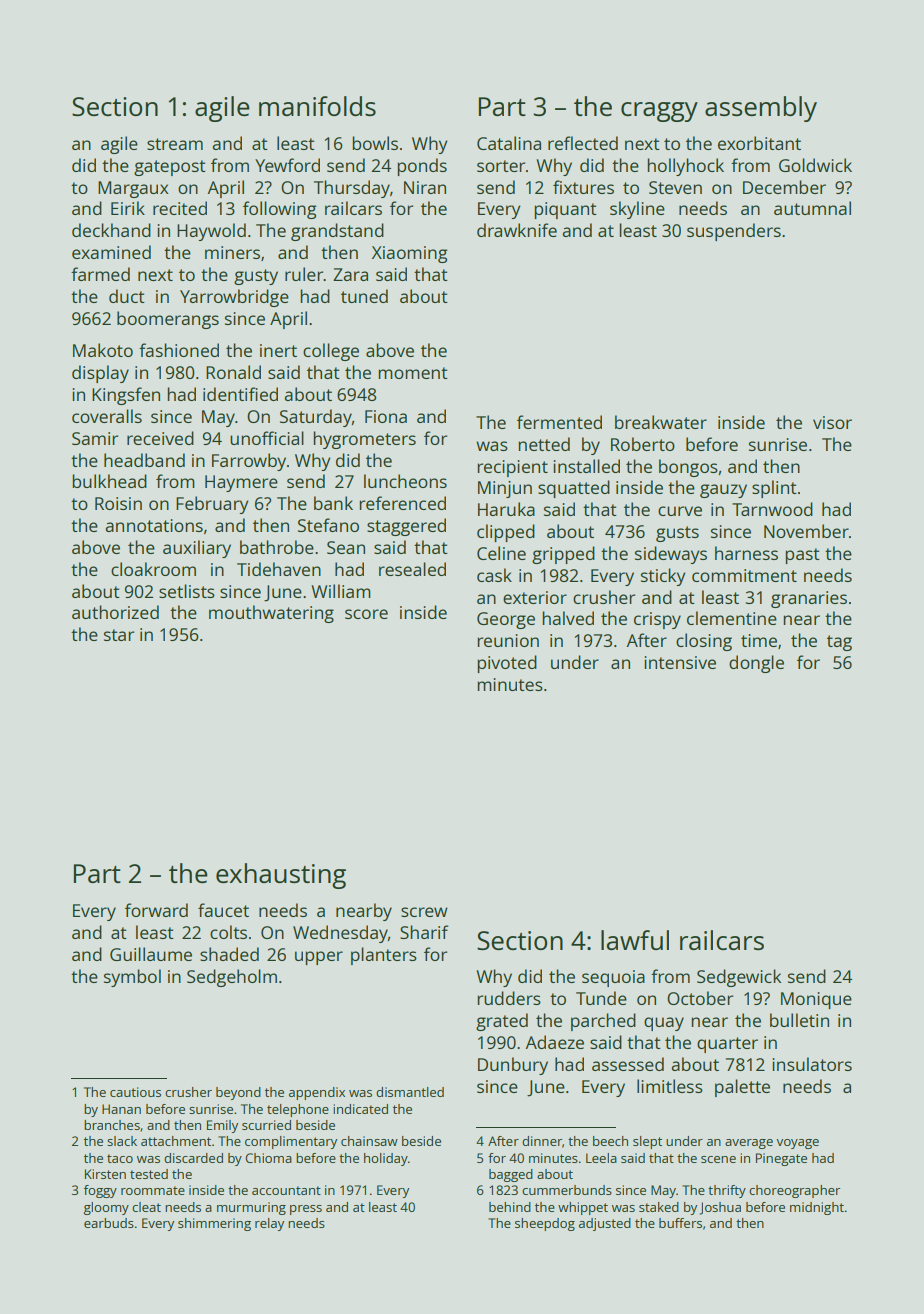  I want to click on pivoted, so click(507, 664).
